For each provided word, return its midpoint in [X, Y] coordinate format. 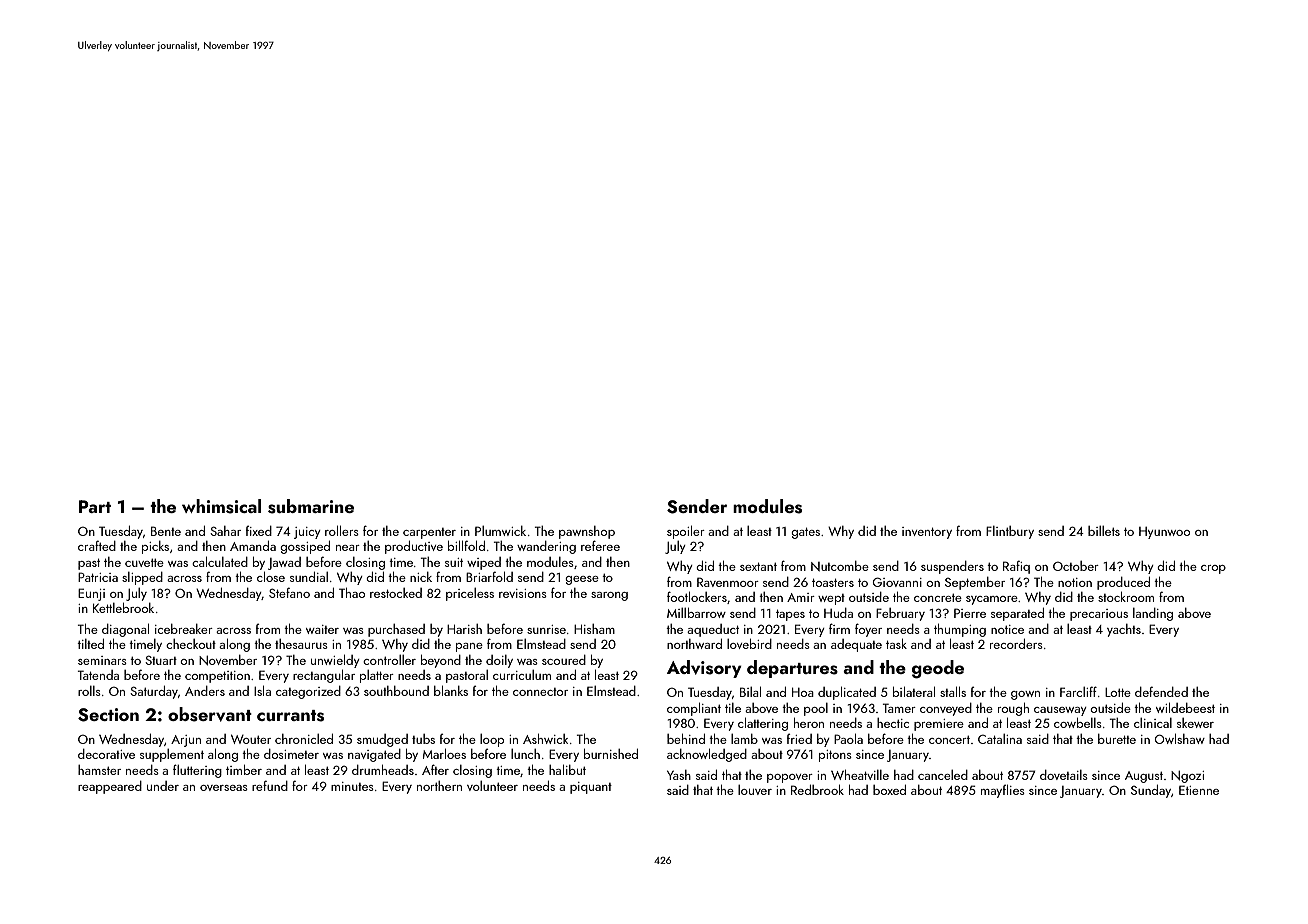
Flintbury [1010, 532]
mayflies [1003, 791]
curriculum [522, 675]
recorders [1016, 644]
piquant [591, 788]
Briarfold [489, 576]
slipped [142, 578]
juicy [307, 533]
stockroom [1126, 596]
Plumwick [500, 531]
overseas [224, 788]
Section [108, 715]
